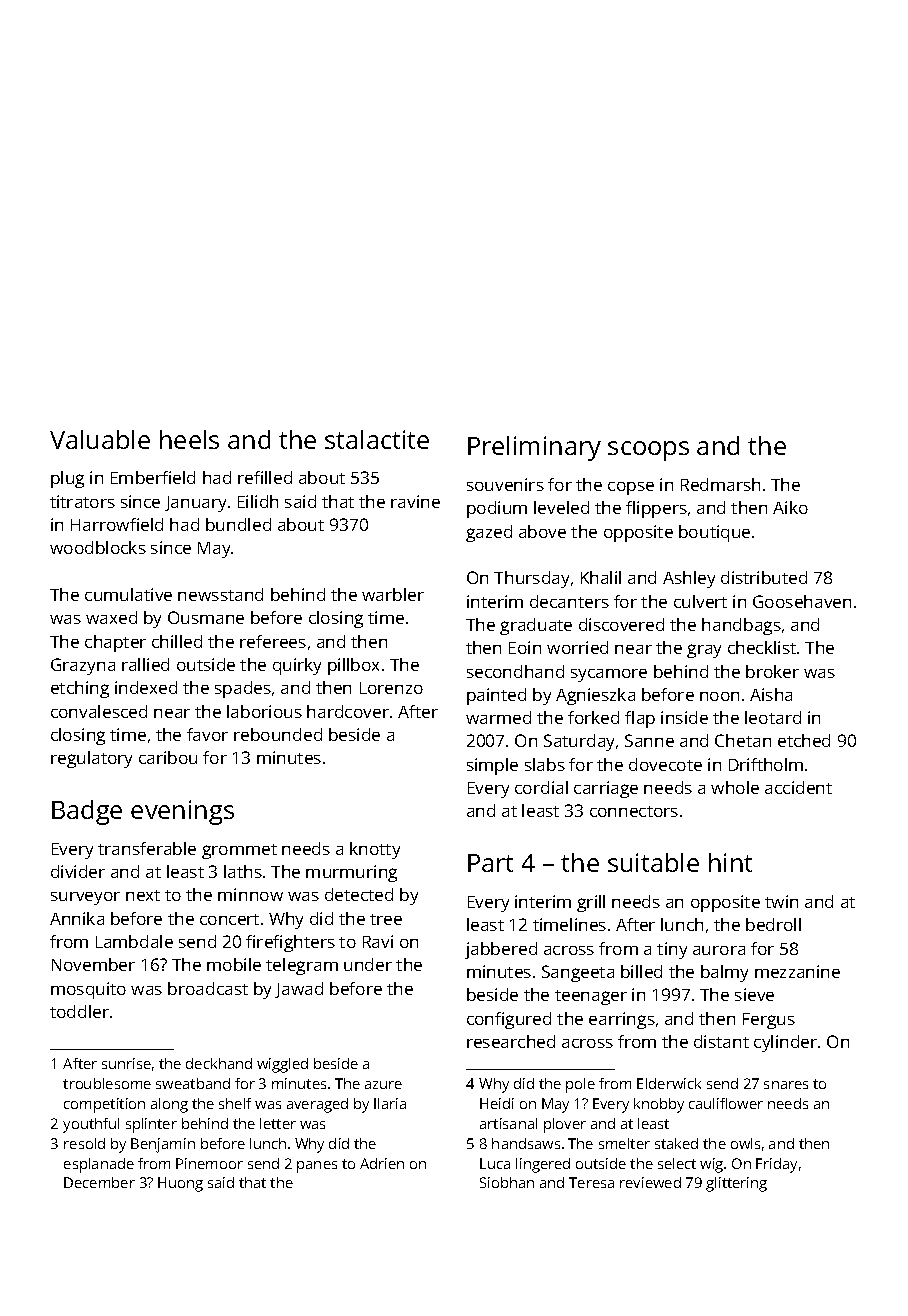  Describe the element at coordinates (591, 903) in the page. I see `grill` at that location.
